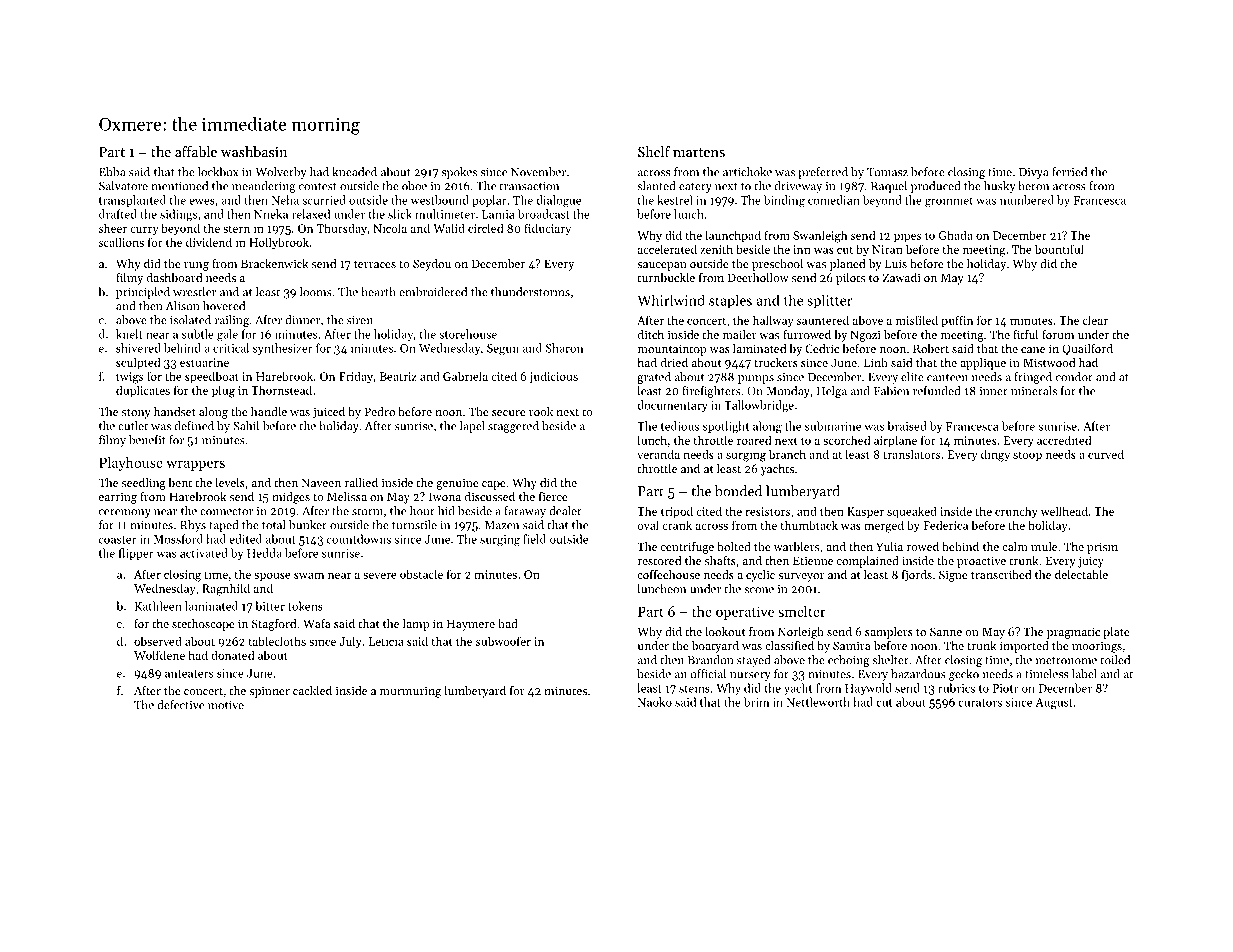 The height and width of the screenshot is (952, 1233). I want to click on Quailford, so click(1087, 350).
